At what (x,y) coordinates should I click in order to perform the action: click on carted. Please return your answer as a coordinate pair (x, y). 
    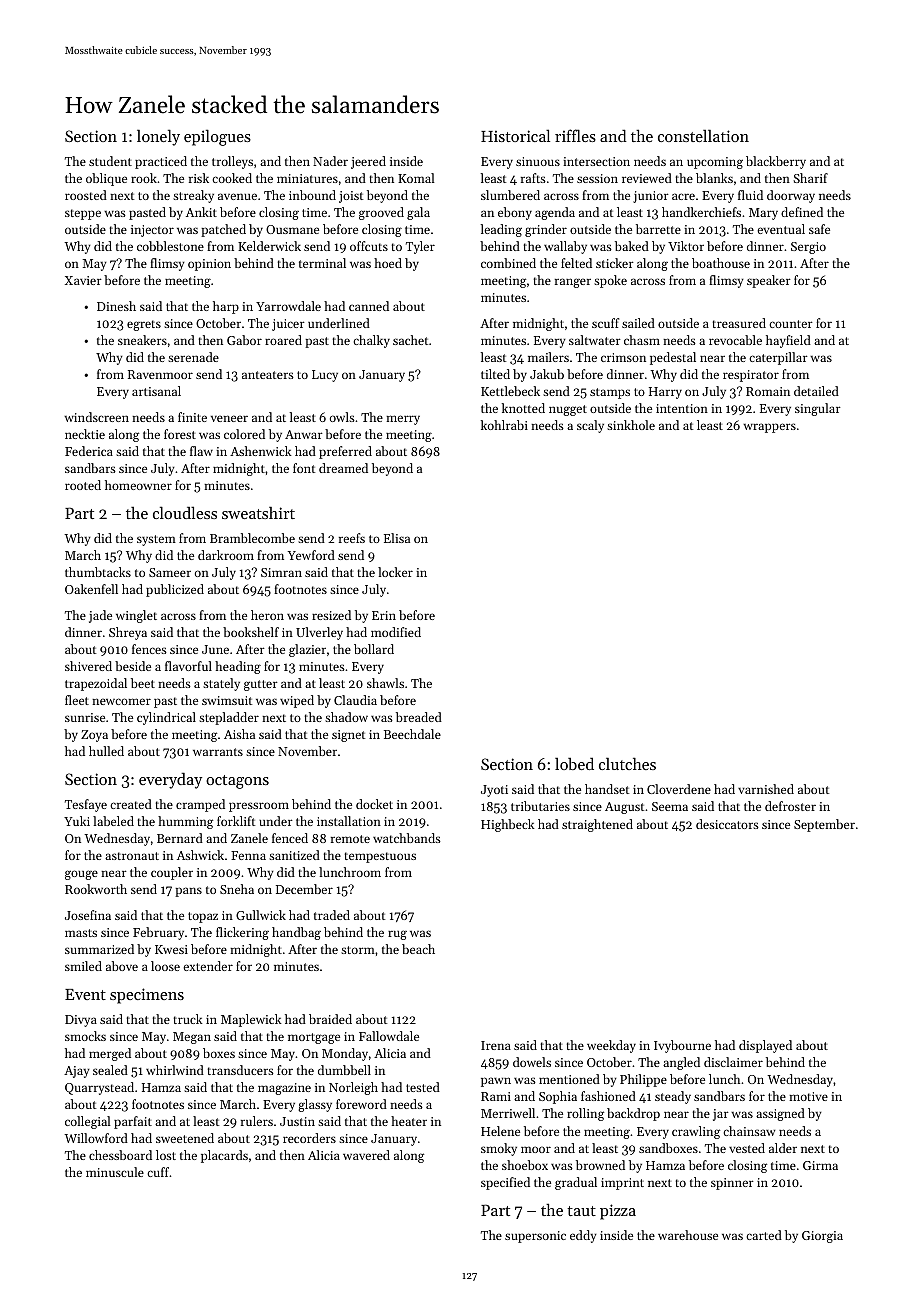
    Looking at the image, I should click on (764, 1235).
